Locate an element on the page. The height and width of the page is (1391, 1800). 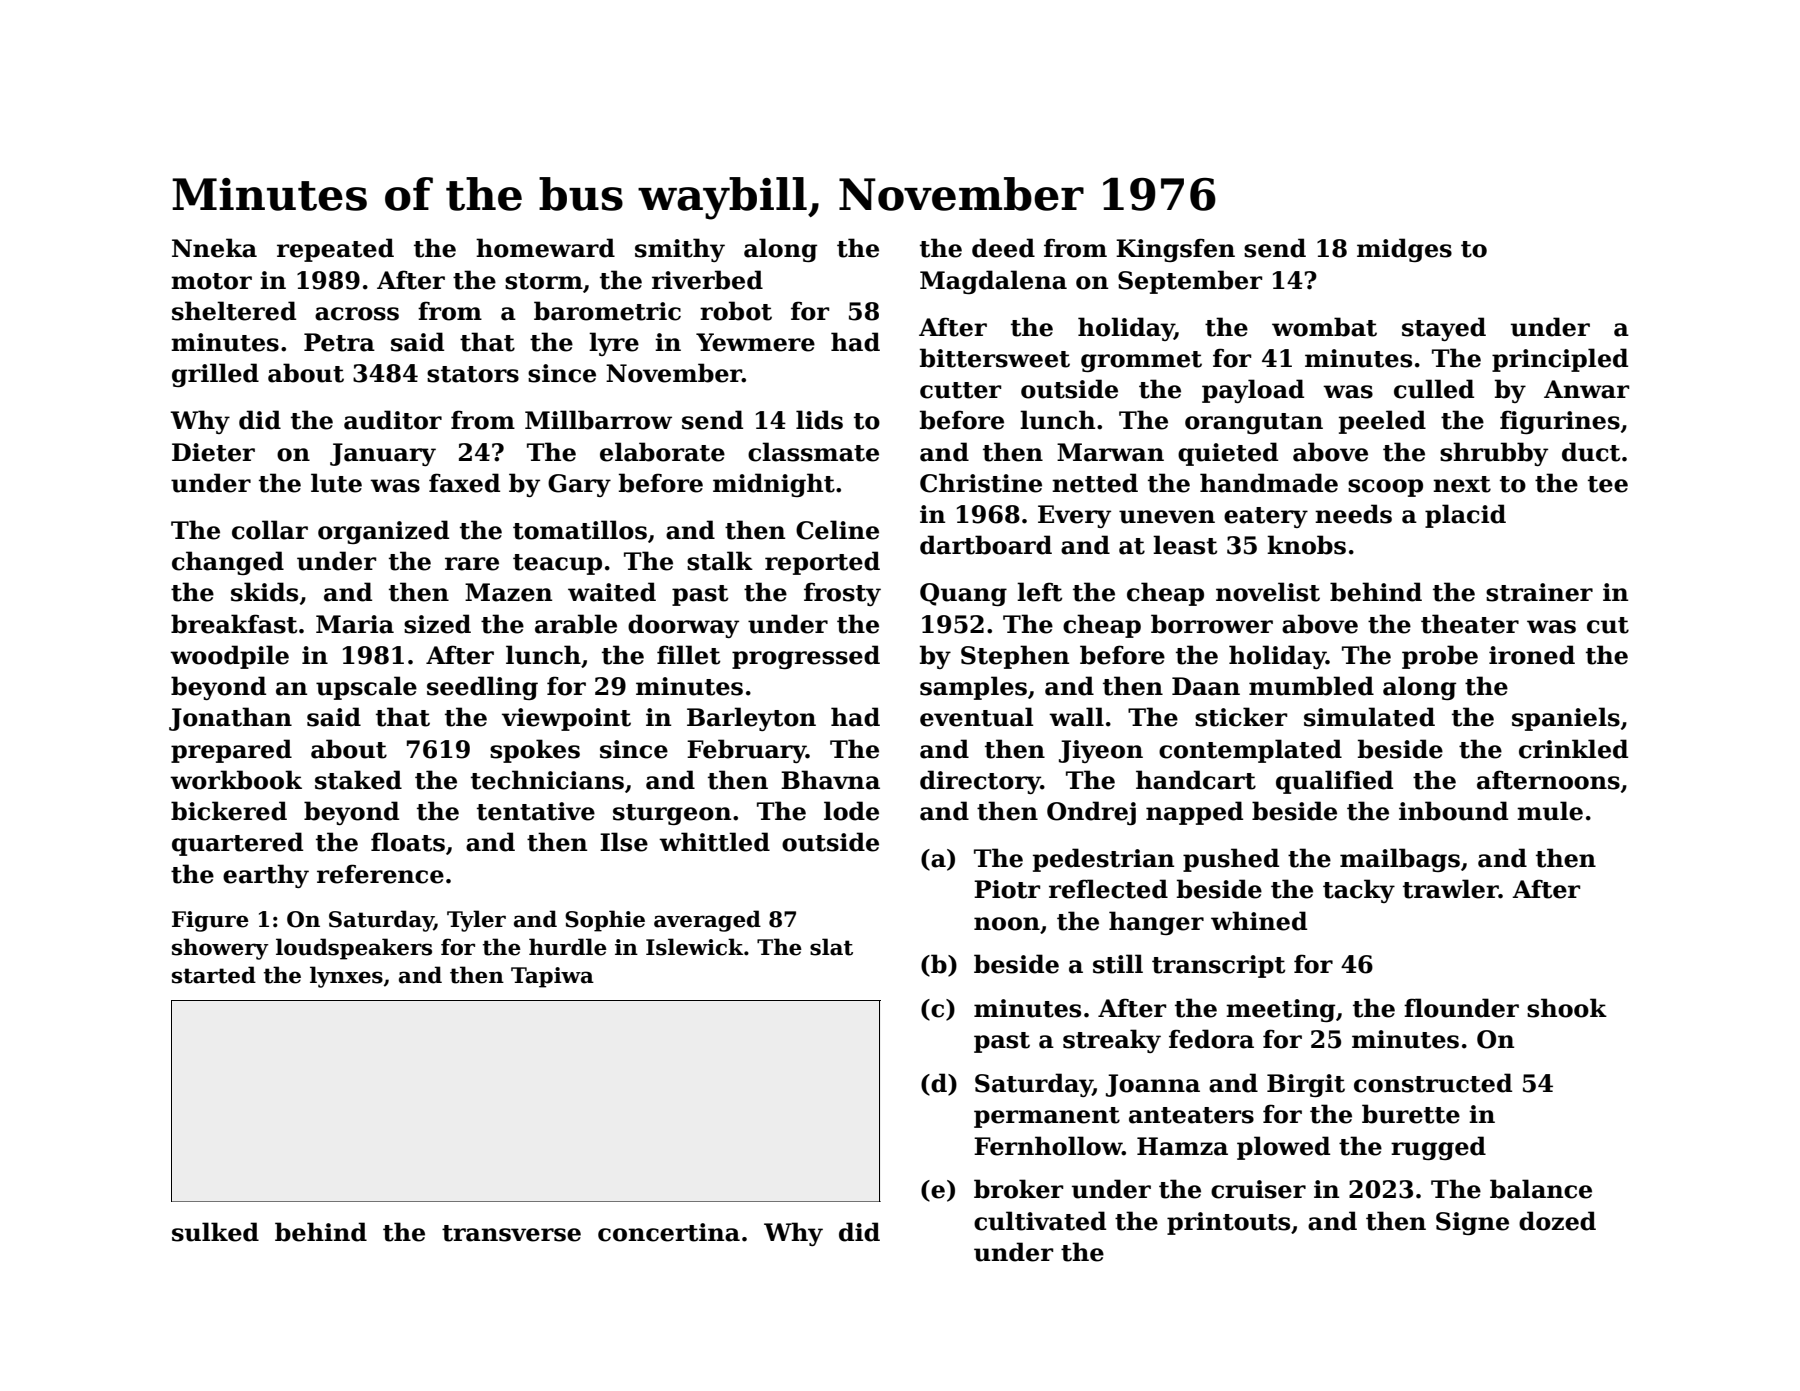
wall is located at coordinates (1076, 717).
